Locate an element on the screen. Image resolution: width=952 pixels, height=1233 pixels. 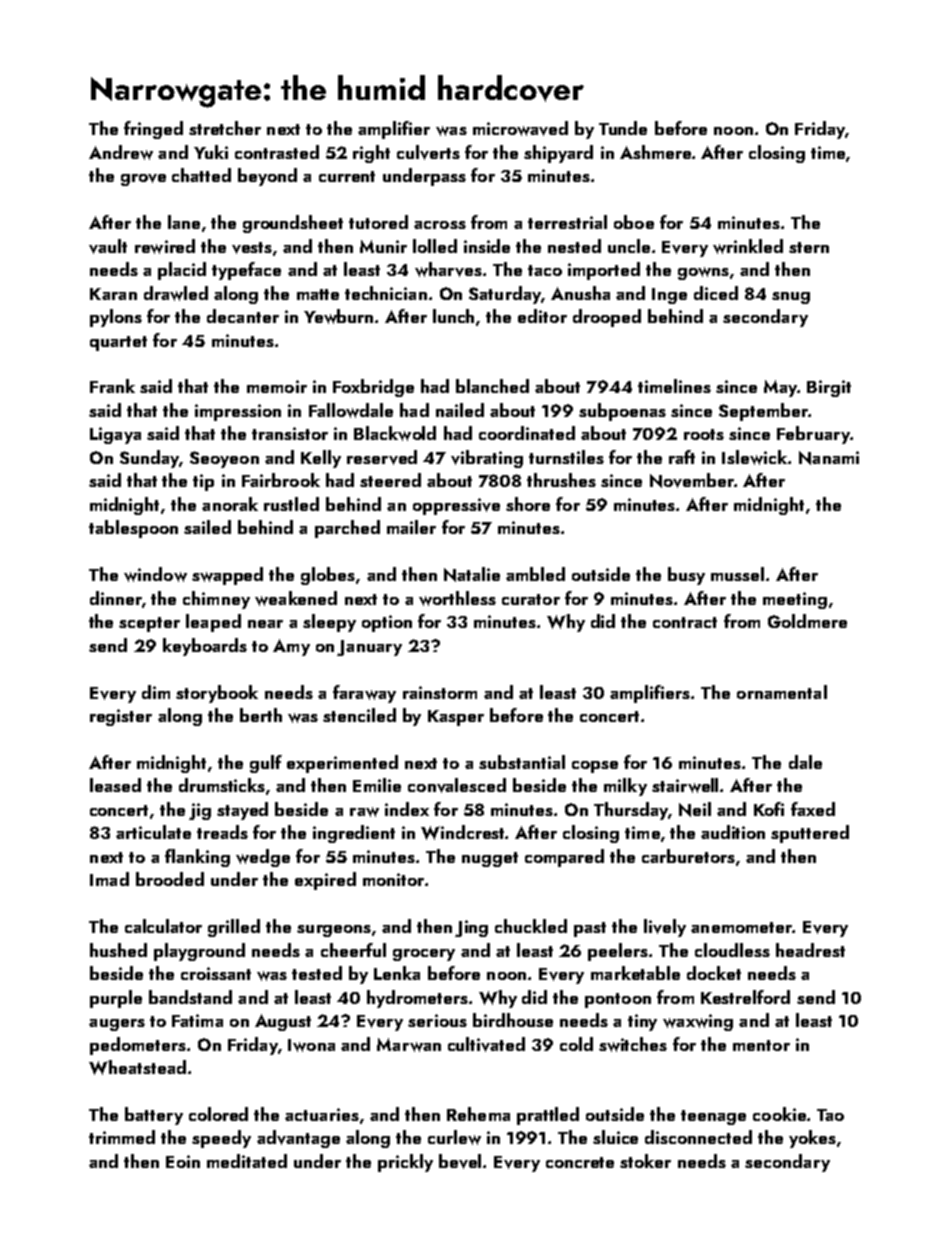
Jing is located at coordinates (471, 928).
